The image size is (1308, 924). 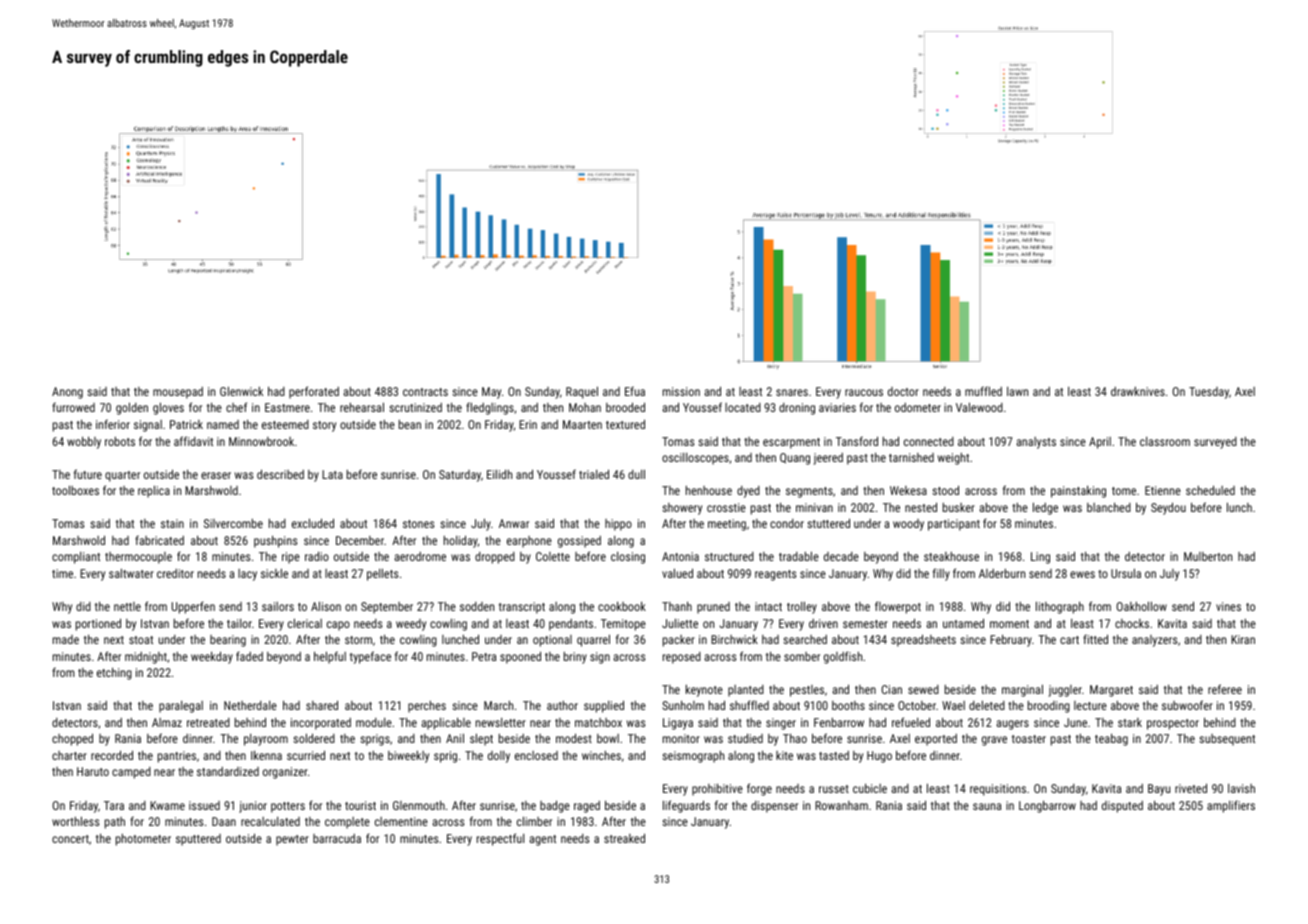 I want to click on helpful, so click(x=330, y=657).
